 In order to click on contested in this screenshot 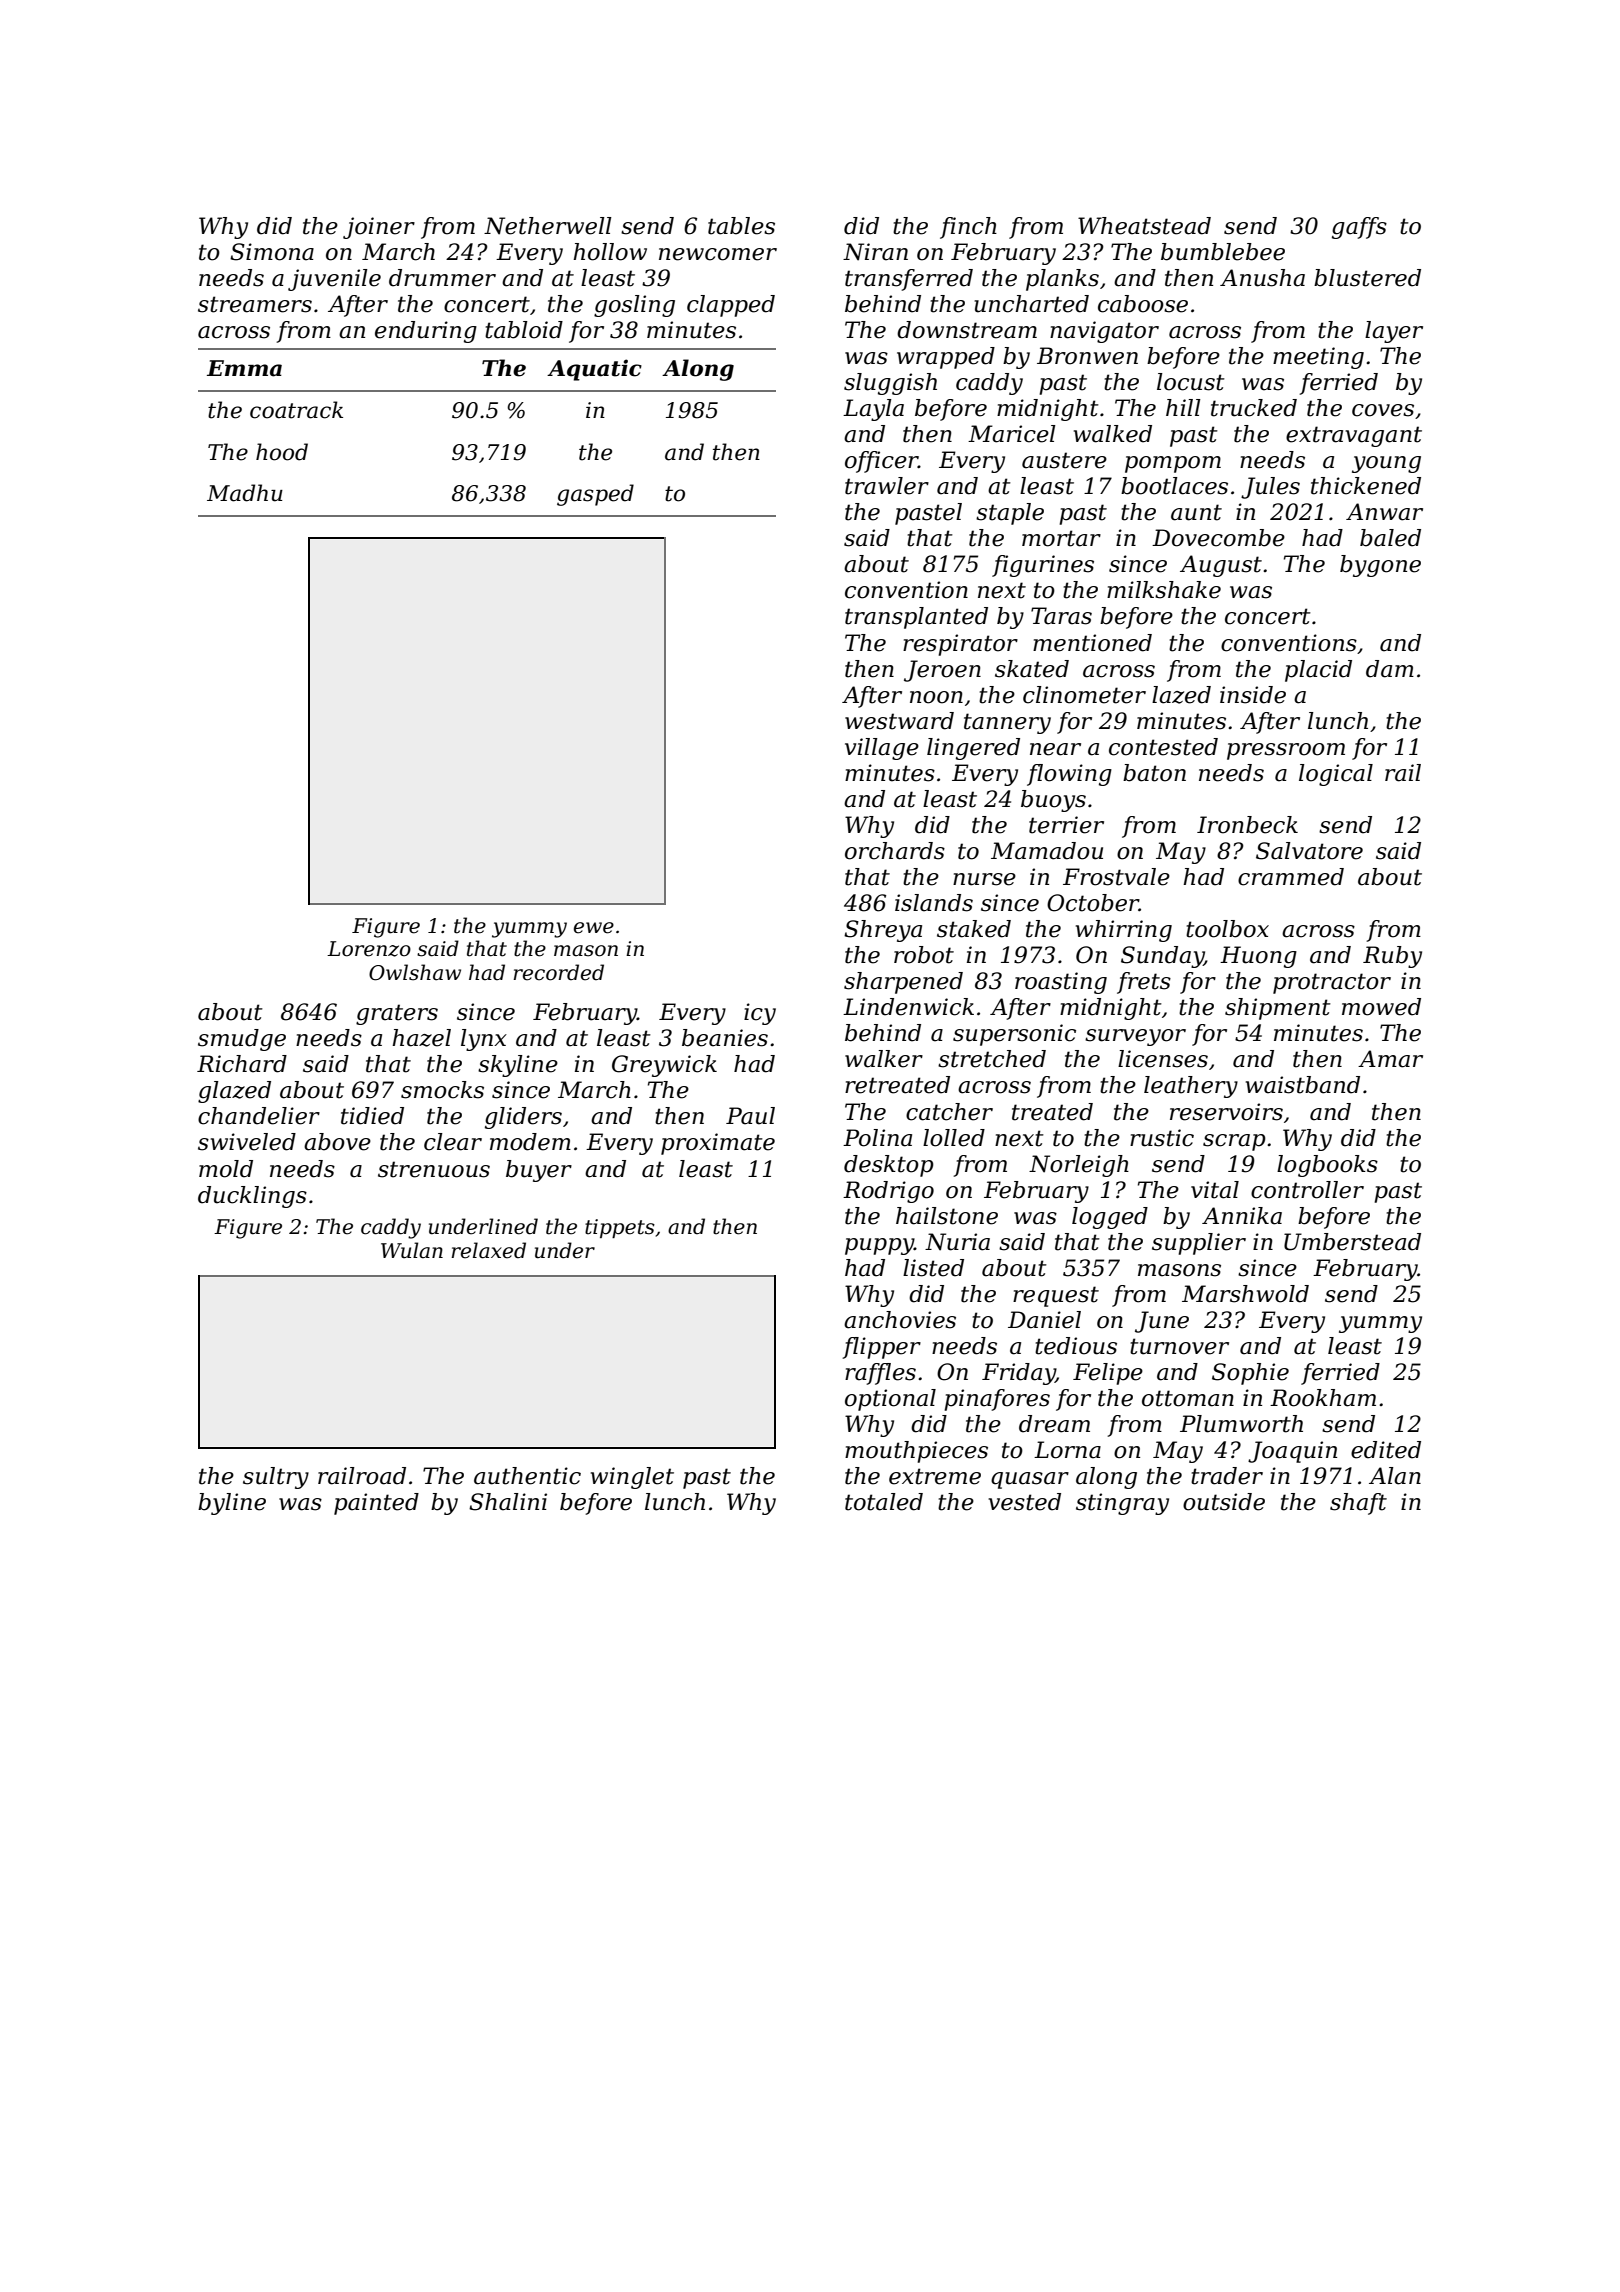, I will do `click(1163, 747)`.
